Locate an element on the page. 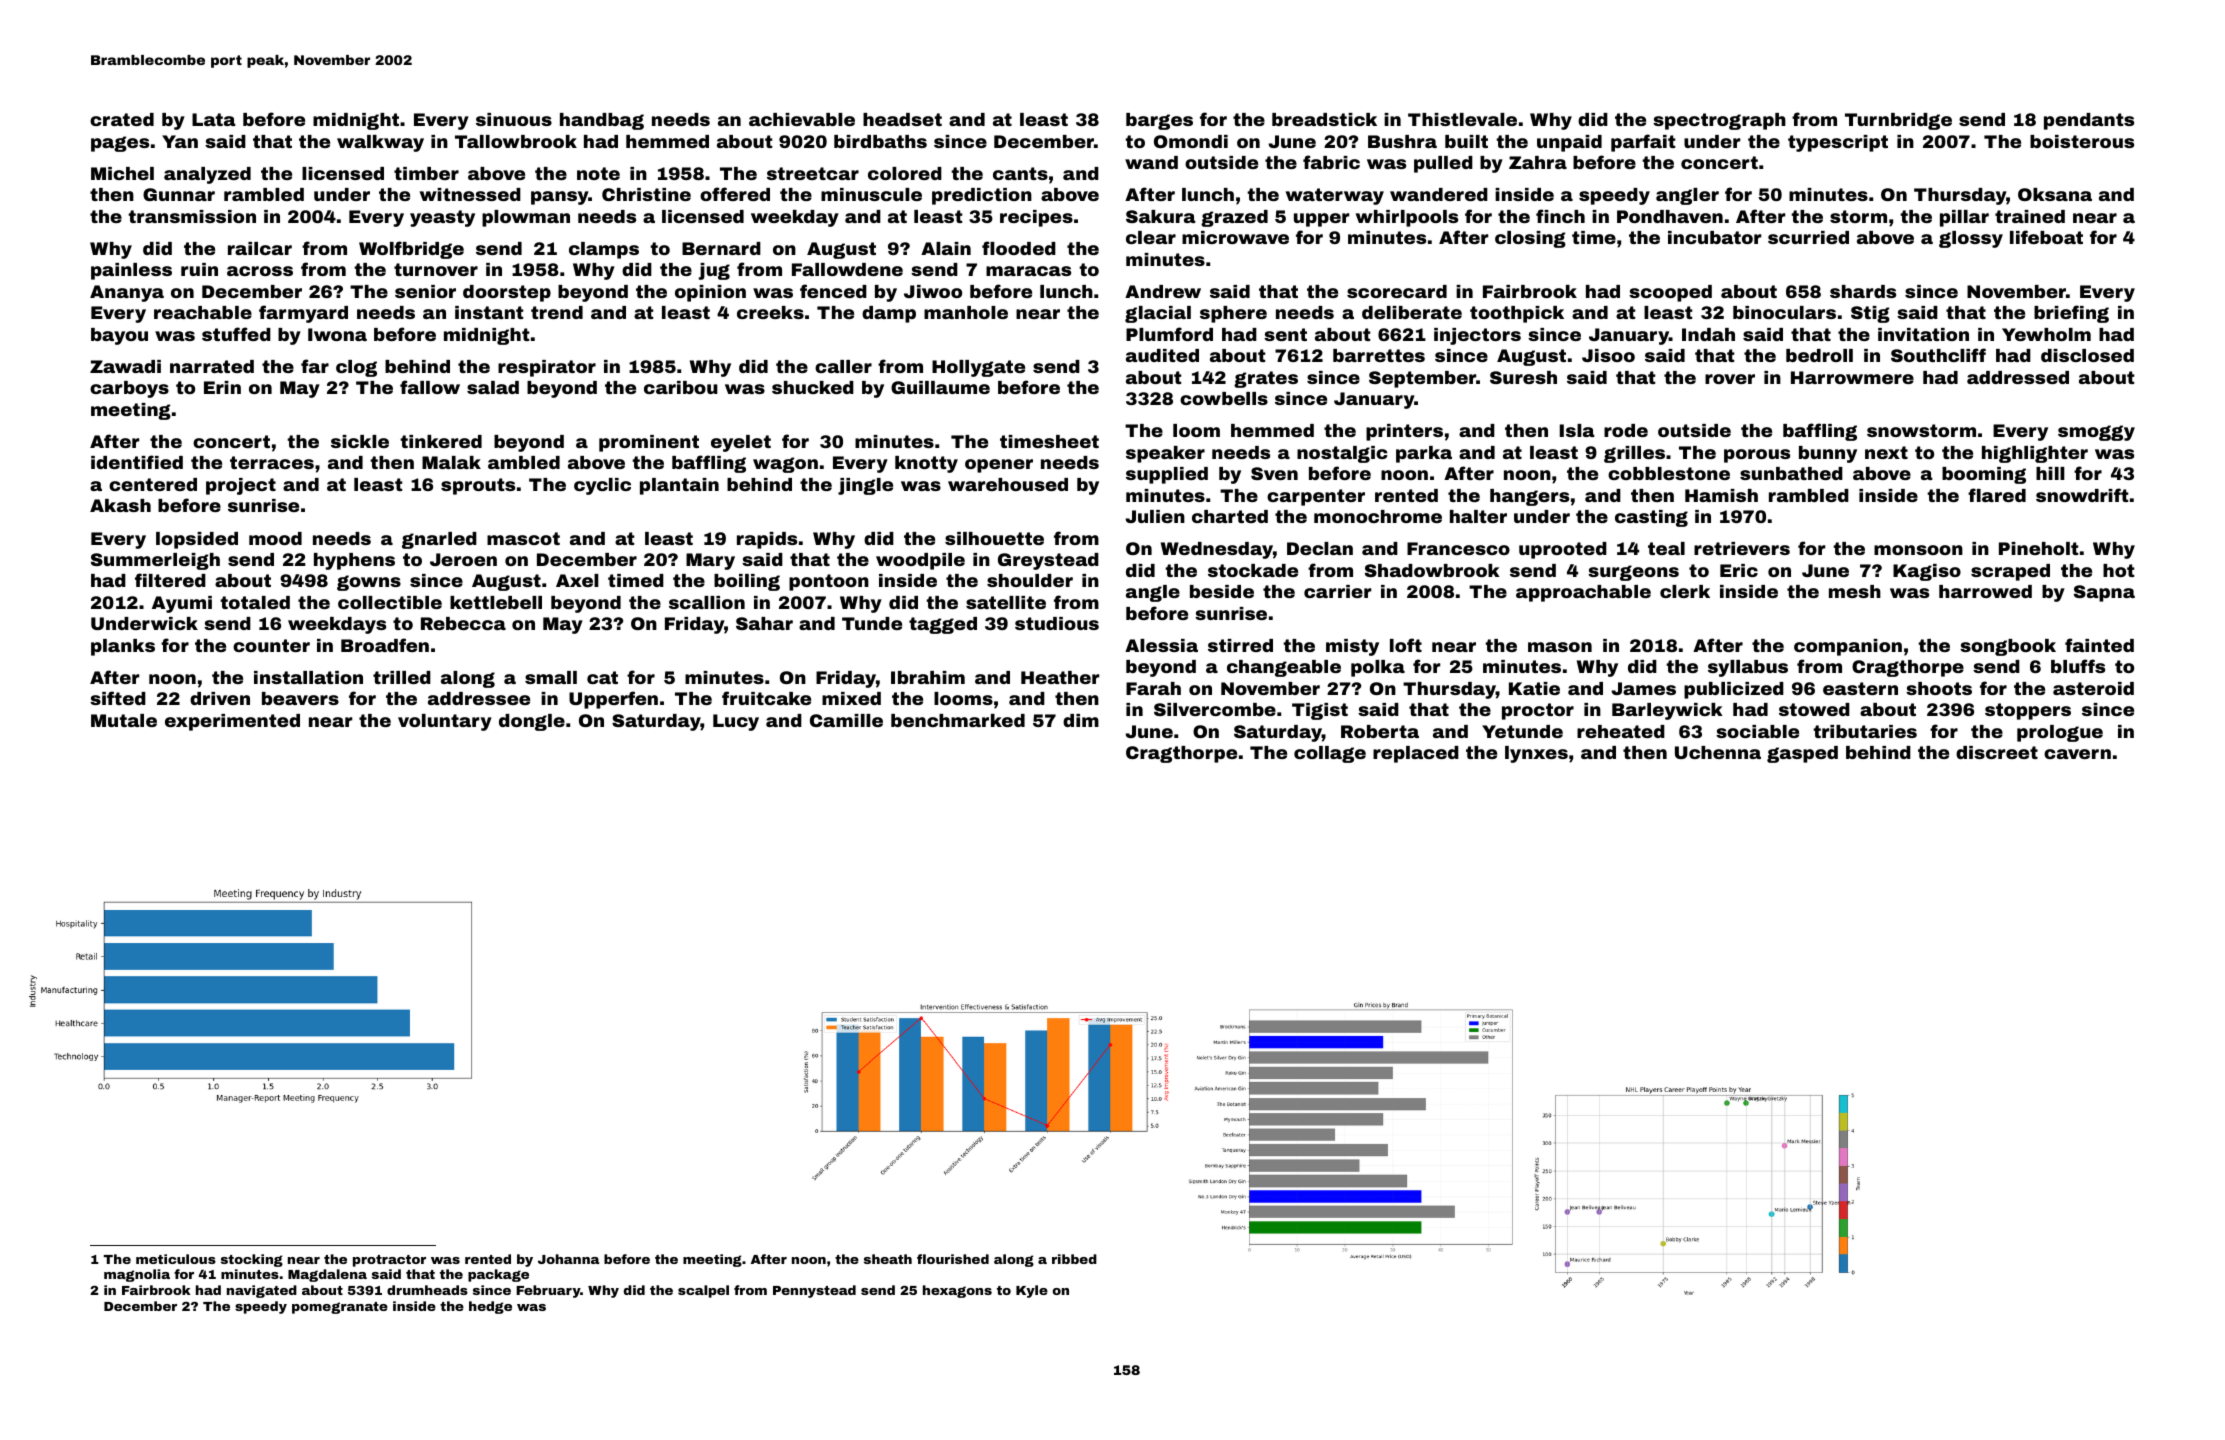  respirator is located at coordinates (547, 368).
